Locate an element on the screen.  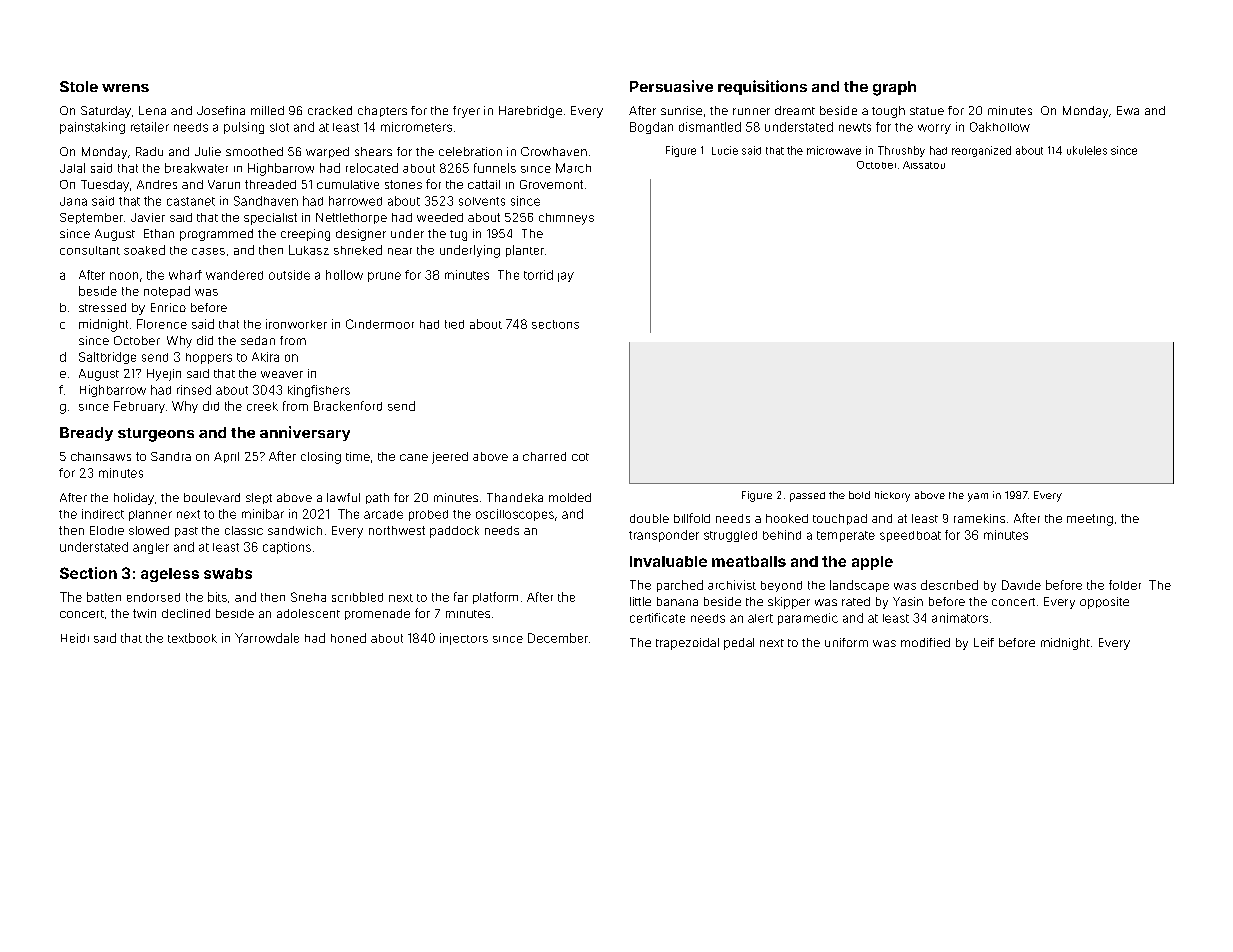
creeping is located at coordinates (305, 235).
